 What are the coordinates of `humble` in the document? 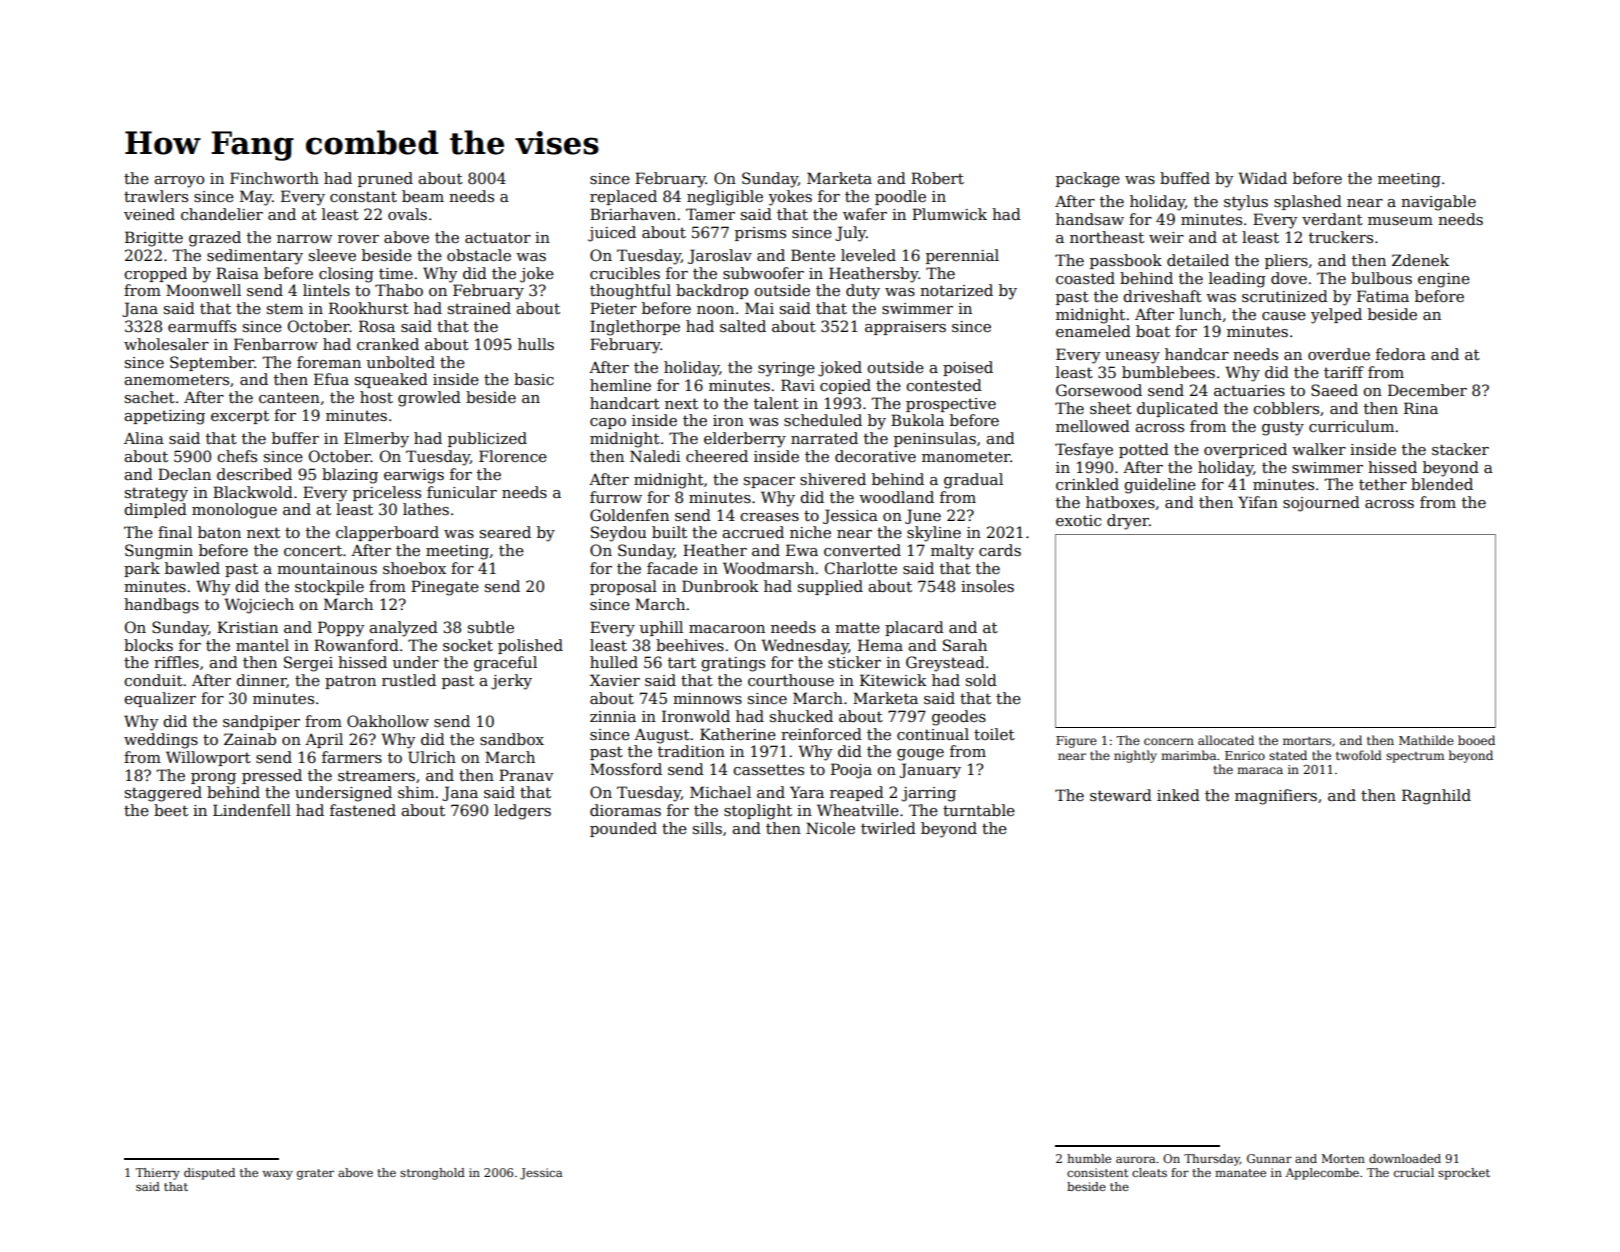 It's located at (1089, 1158).
